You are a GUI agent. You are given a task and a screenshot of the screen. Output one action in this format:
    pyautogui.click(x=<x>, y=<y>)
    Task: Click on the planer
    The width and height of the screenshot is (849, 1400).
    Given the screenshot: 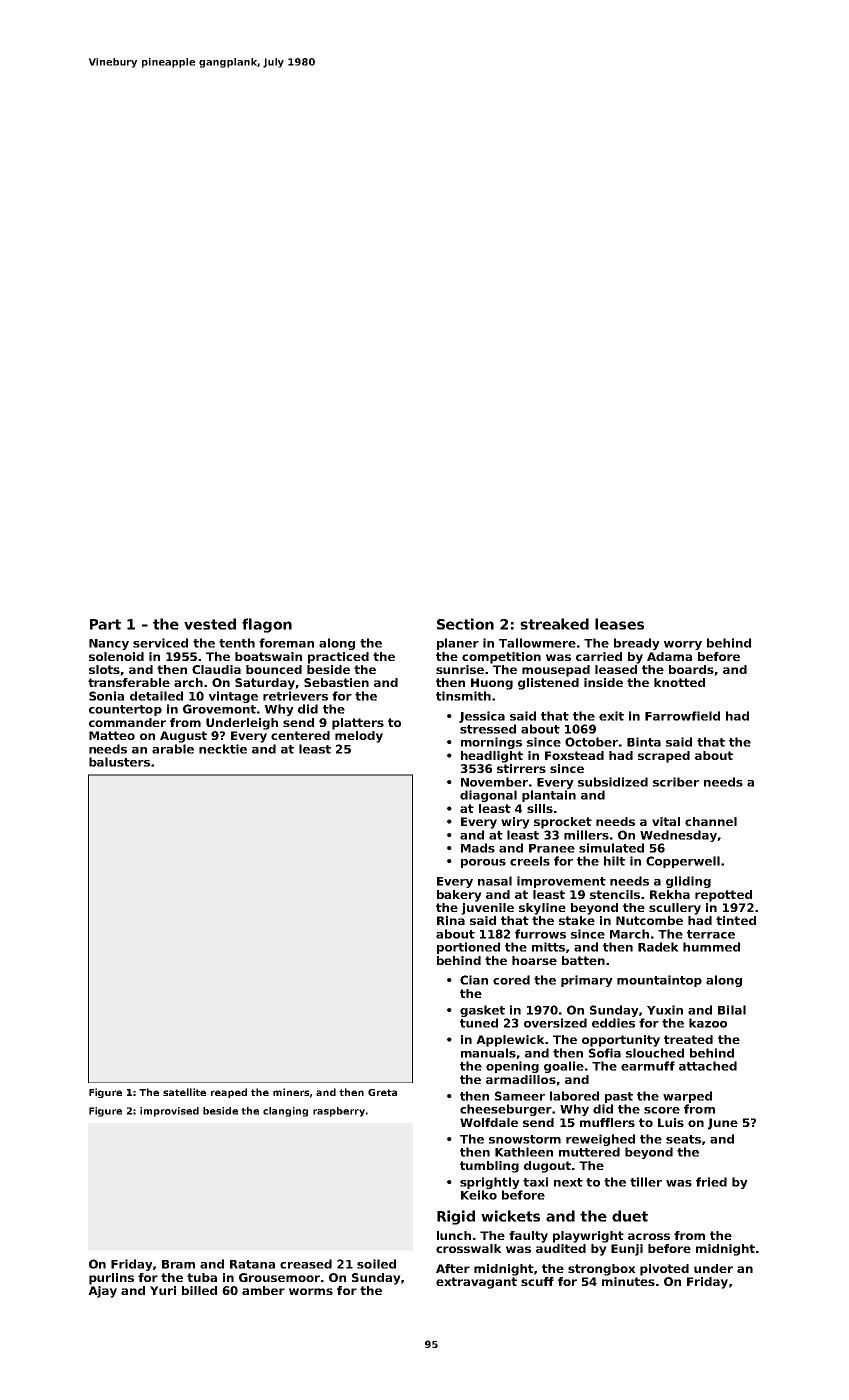 What is the action you would take?
    pyautogui.click(x=458, y=644)
